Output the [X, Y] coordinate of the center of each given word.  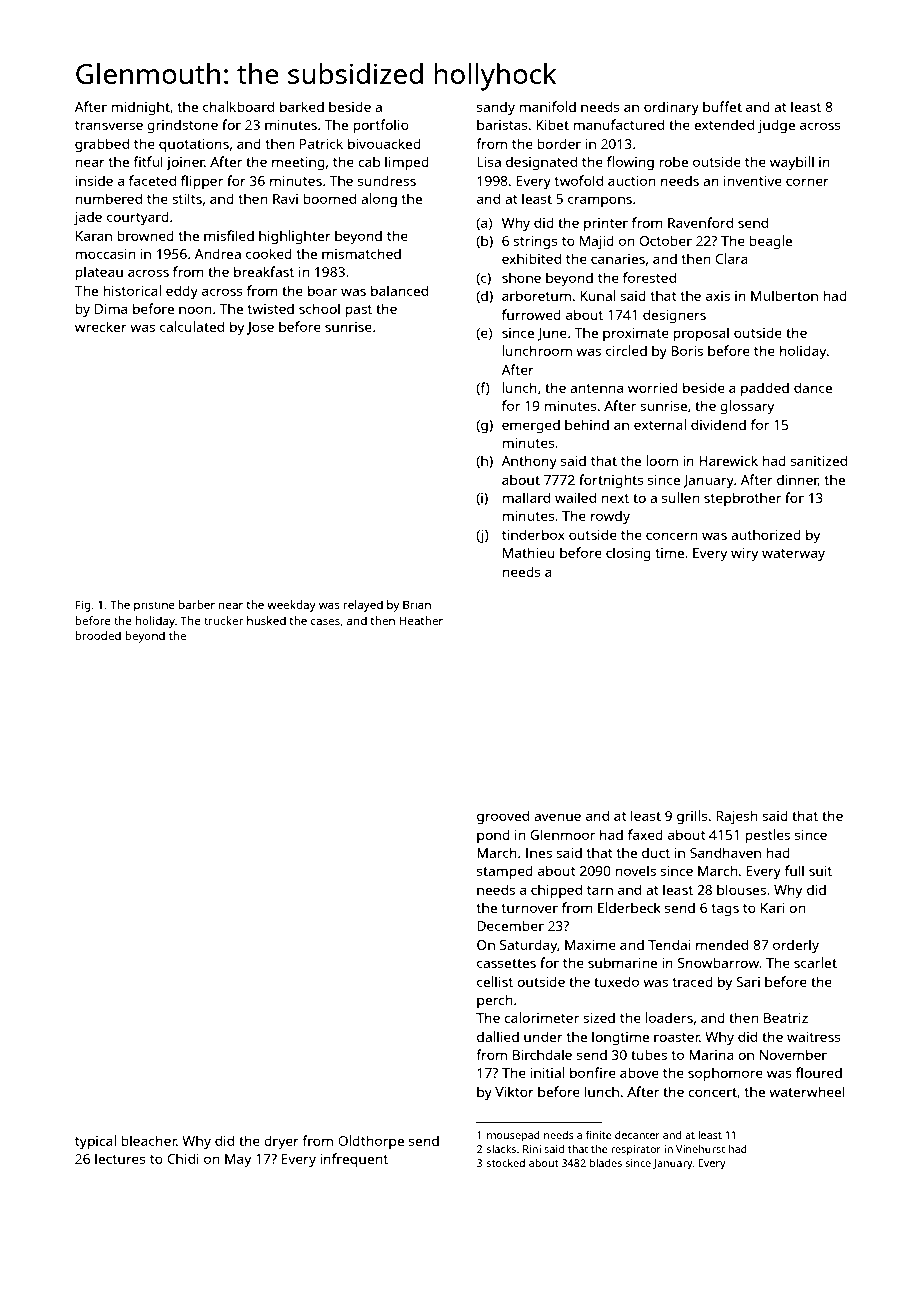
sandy [496, 108]
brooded [98, 635]
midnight [141, 108]
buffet [722, 106]
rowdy [610, 517]
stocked [506, 1163]
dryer [281, 1142]
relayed [363, 606]
